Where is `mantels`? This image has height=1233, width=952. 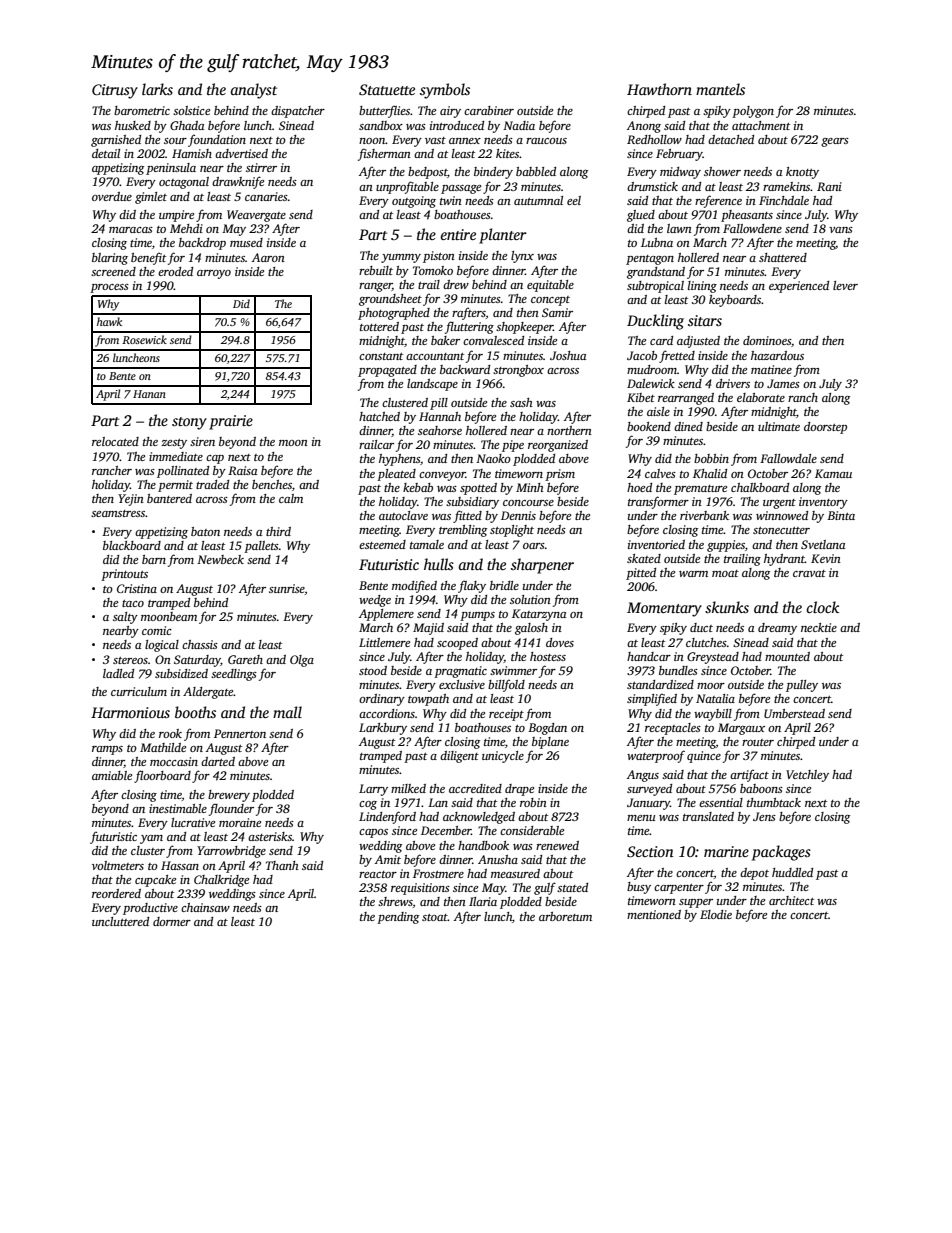 mantels is located at coordinates (720, 89).
